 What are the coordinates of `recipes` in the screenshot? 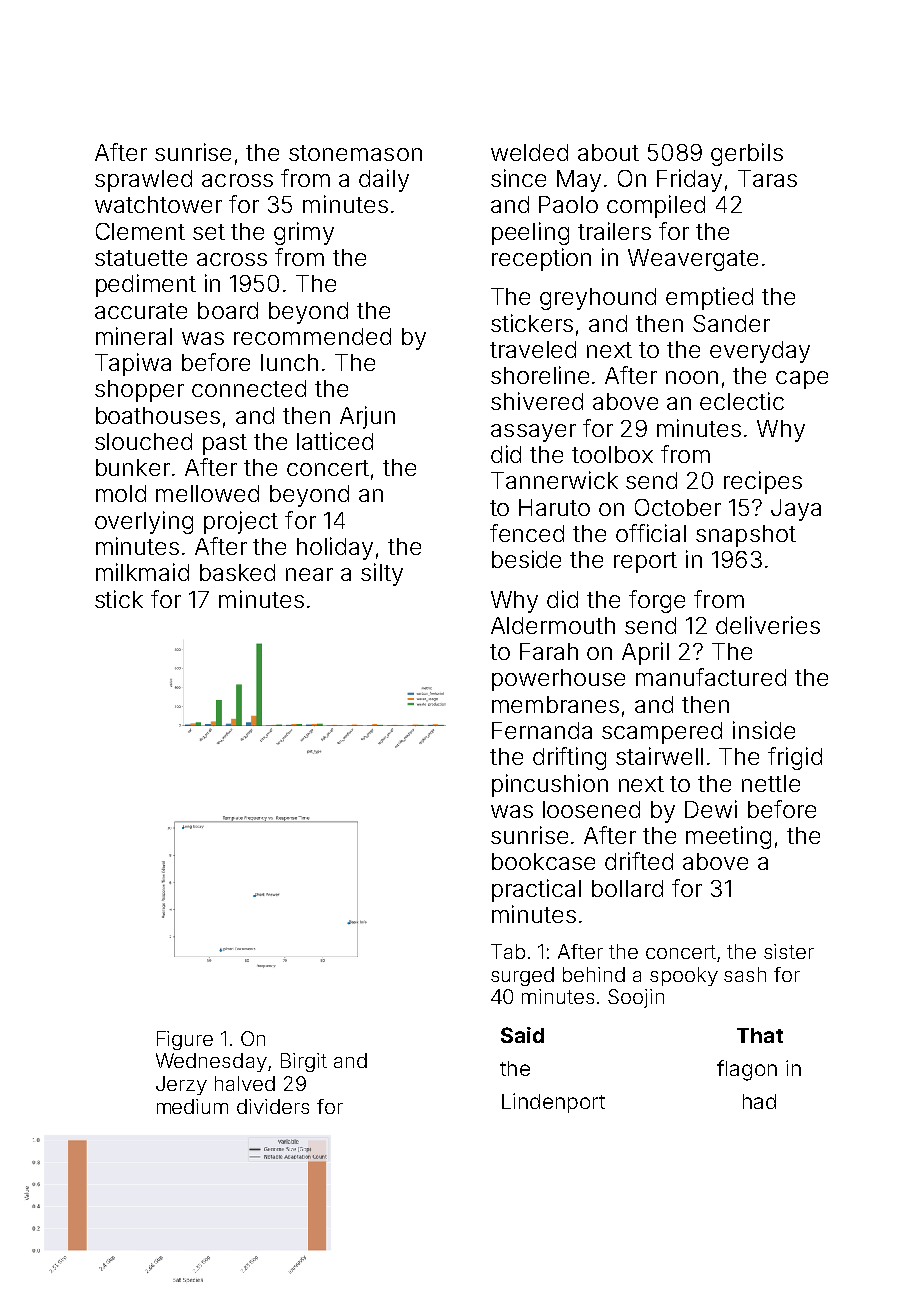 It's located at (763, 482).
